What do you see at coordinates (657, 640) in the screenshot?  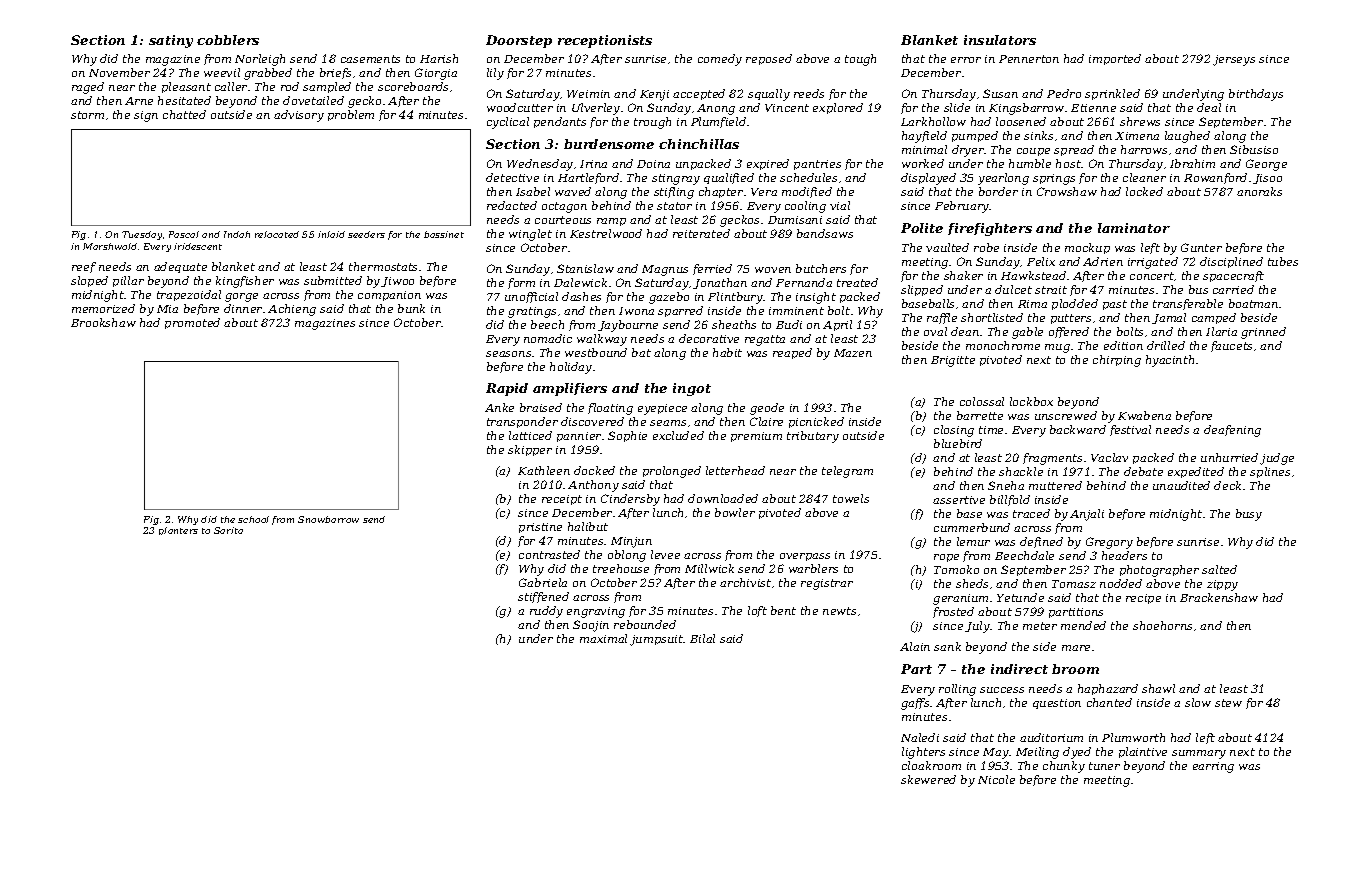 I see `jumpsuit` at bounding box center [657, 640].
